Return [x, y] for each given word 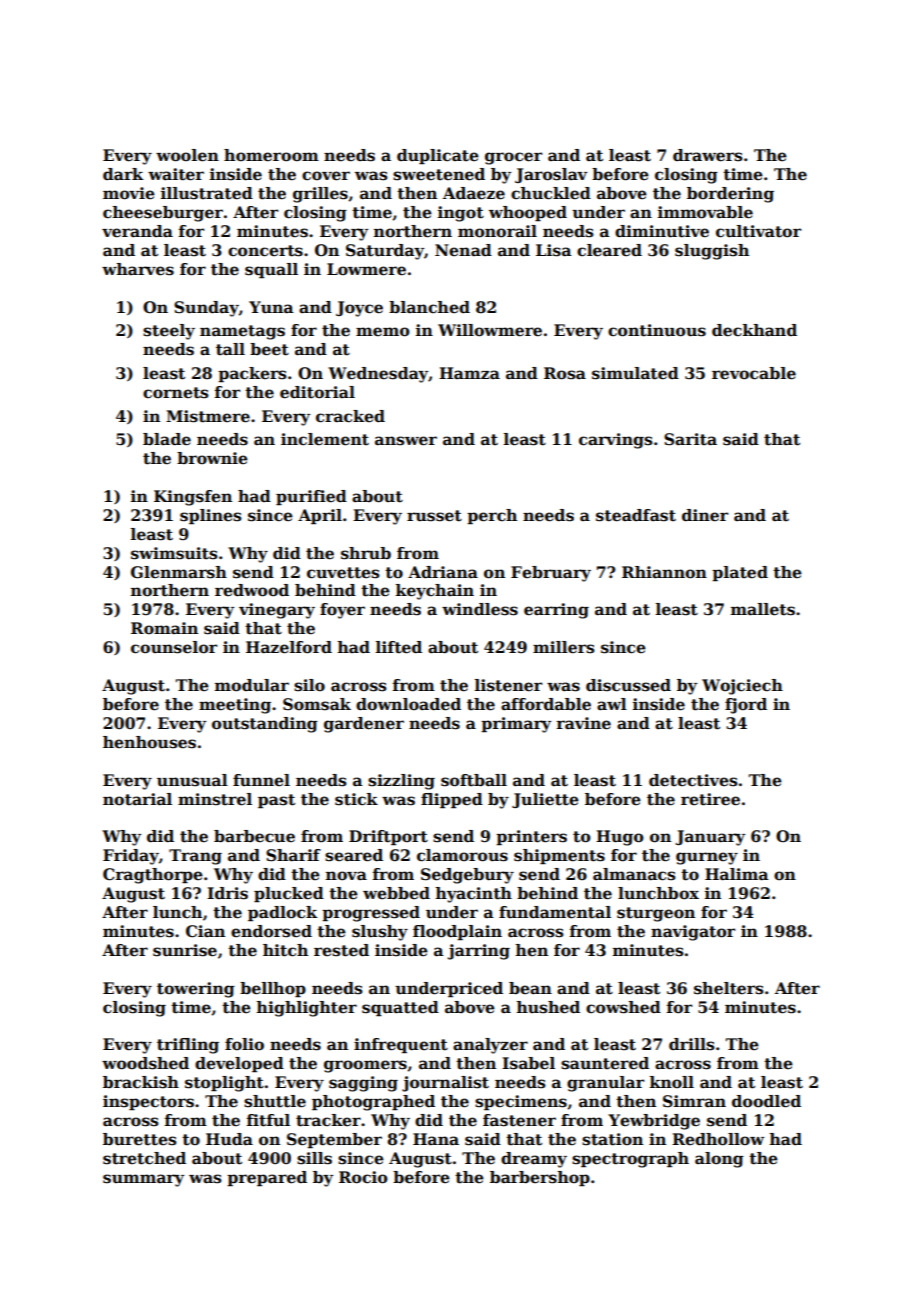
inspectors [148, 1102]
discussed [628, 685]
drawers [708, 155]
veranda [137, 231]
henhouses [149, 742]
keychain [435, 592]
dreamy [534, 1160]
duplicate [438, 156]
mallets [763, 609]
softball [474, 780]
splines [211, 516]
